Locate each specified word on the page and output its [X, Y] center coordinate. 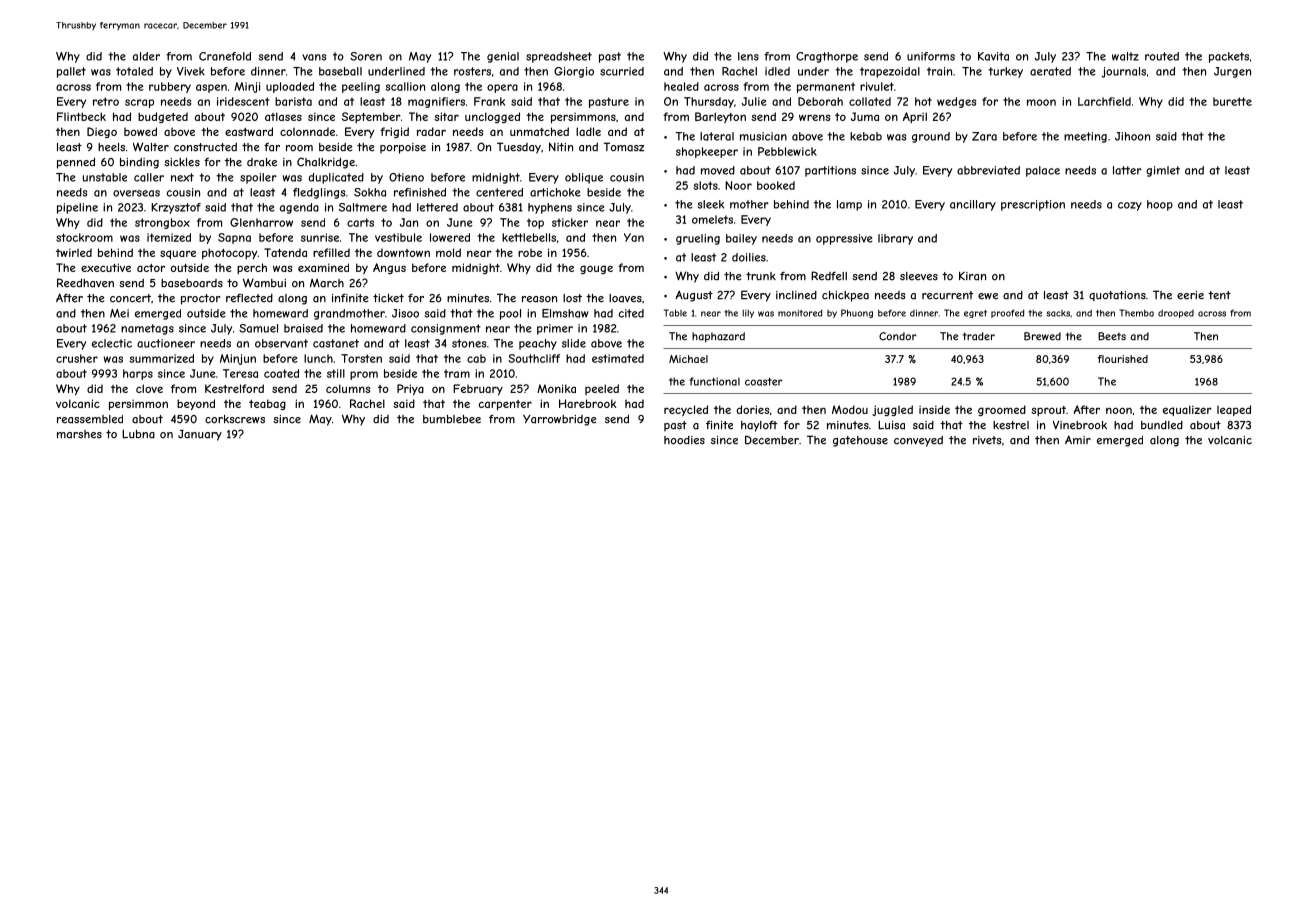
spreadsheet [559, 57]
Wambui [264, 283]
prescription [1033, 205]
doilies [749, 257]
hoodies [684, 440]
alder [146, 56]
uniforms [931, 56]
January [200, 435]
